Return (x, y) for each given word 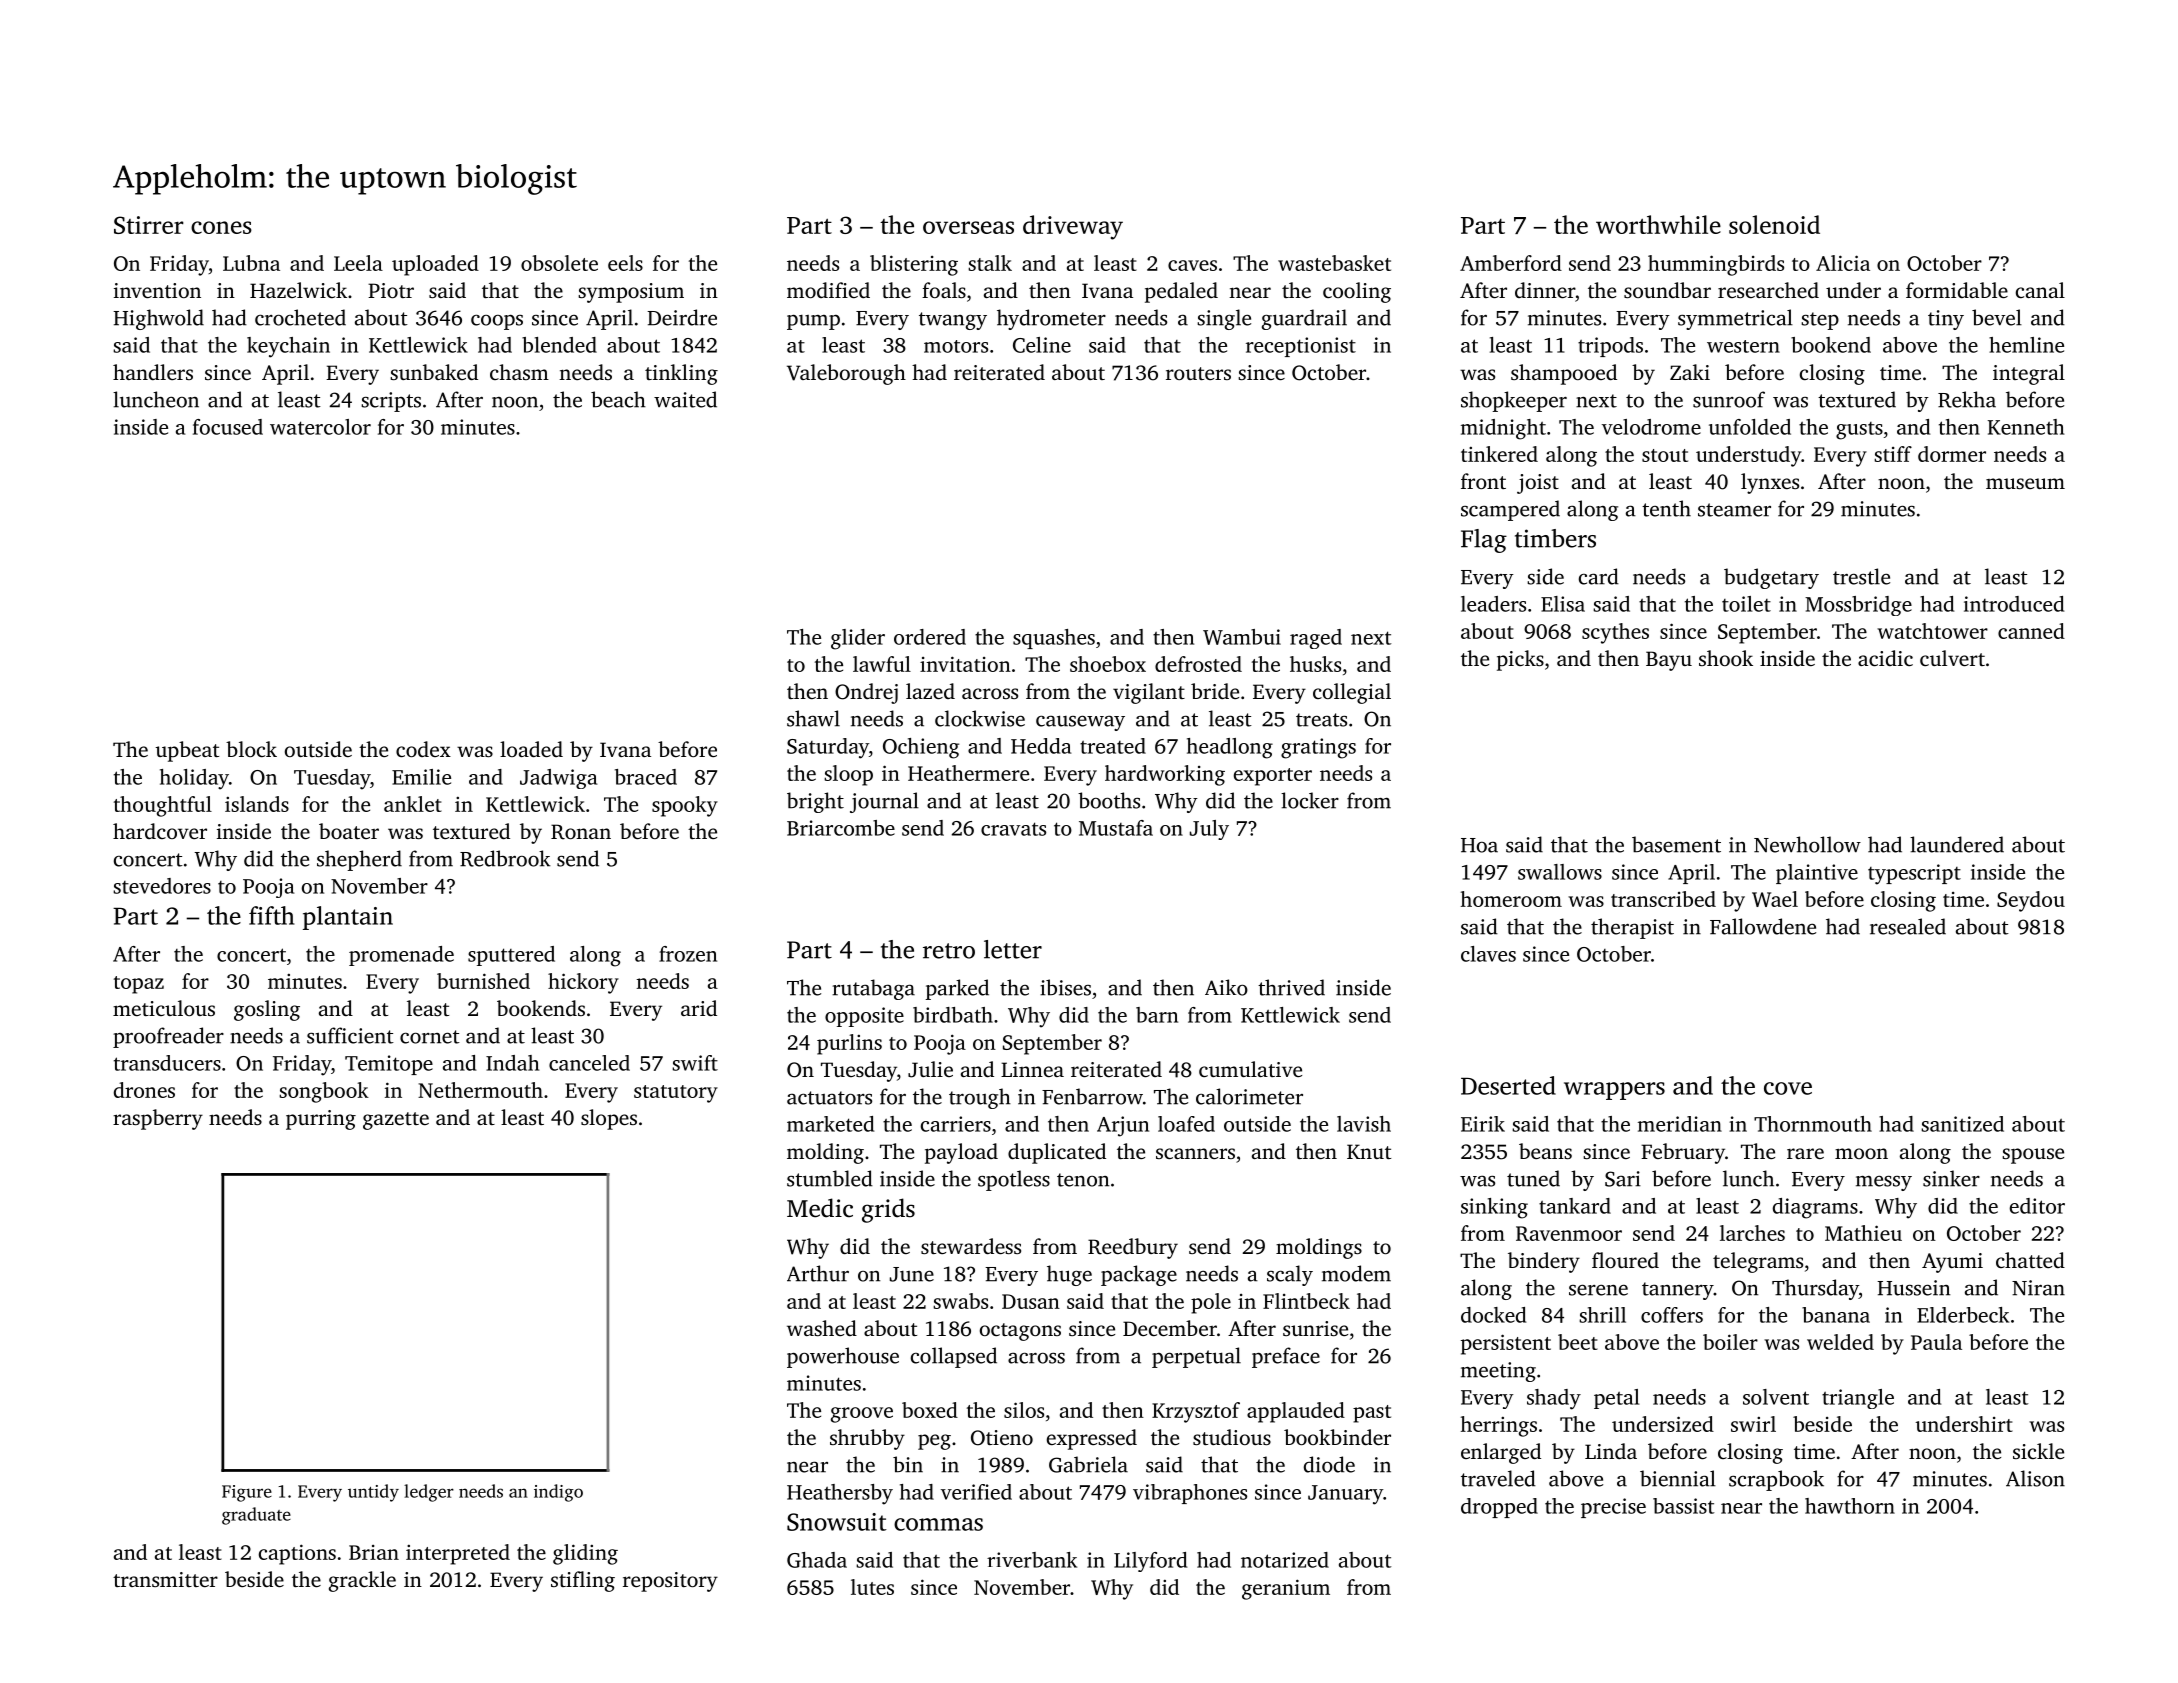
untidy (373, 1493)
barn (1157, 1015)
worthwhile (1658, 224)
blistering (914, 265)
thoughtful (163, 806)
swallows (1560, 872)
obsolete (559, 263)
